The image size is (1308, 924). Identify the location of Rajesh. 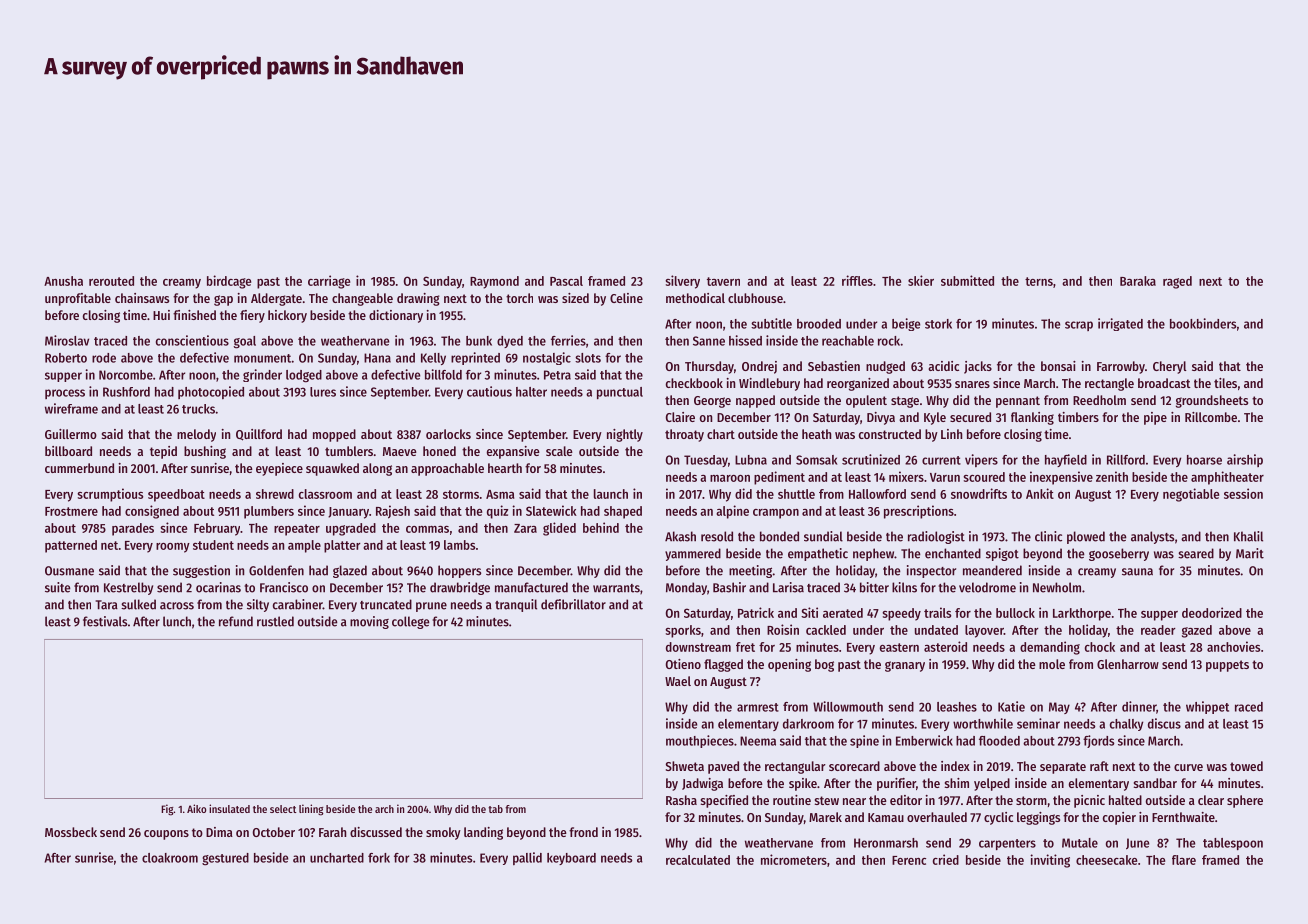
(393, 512).
